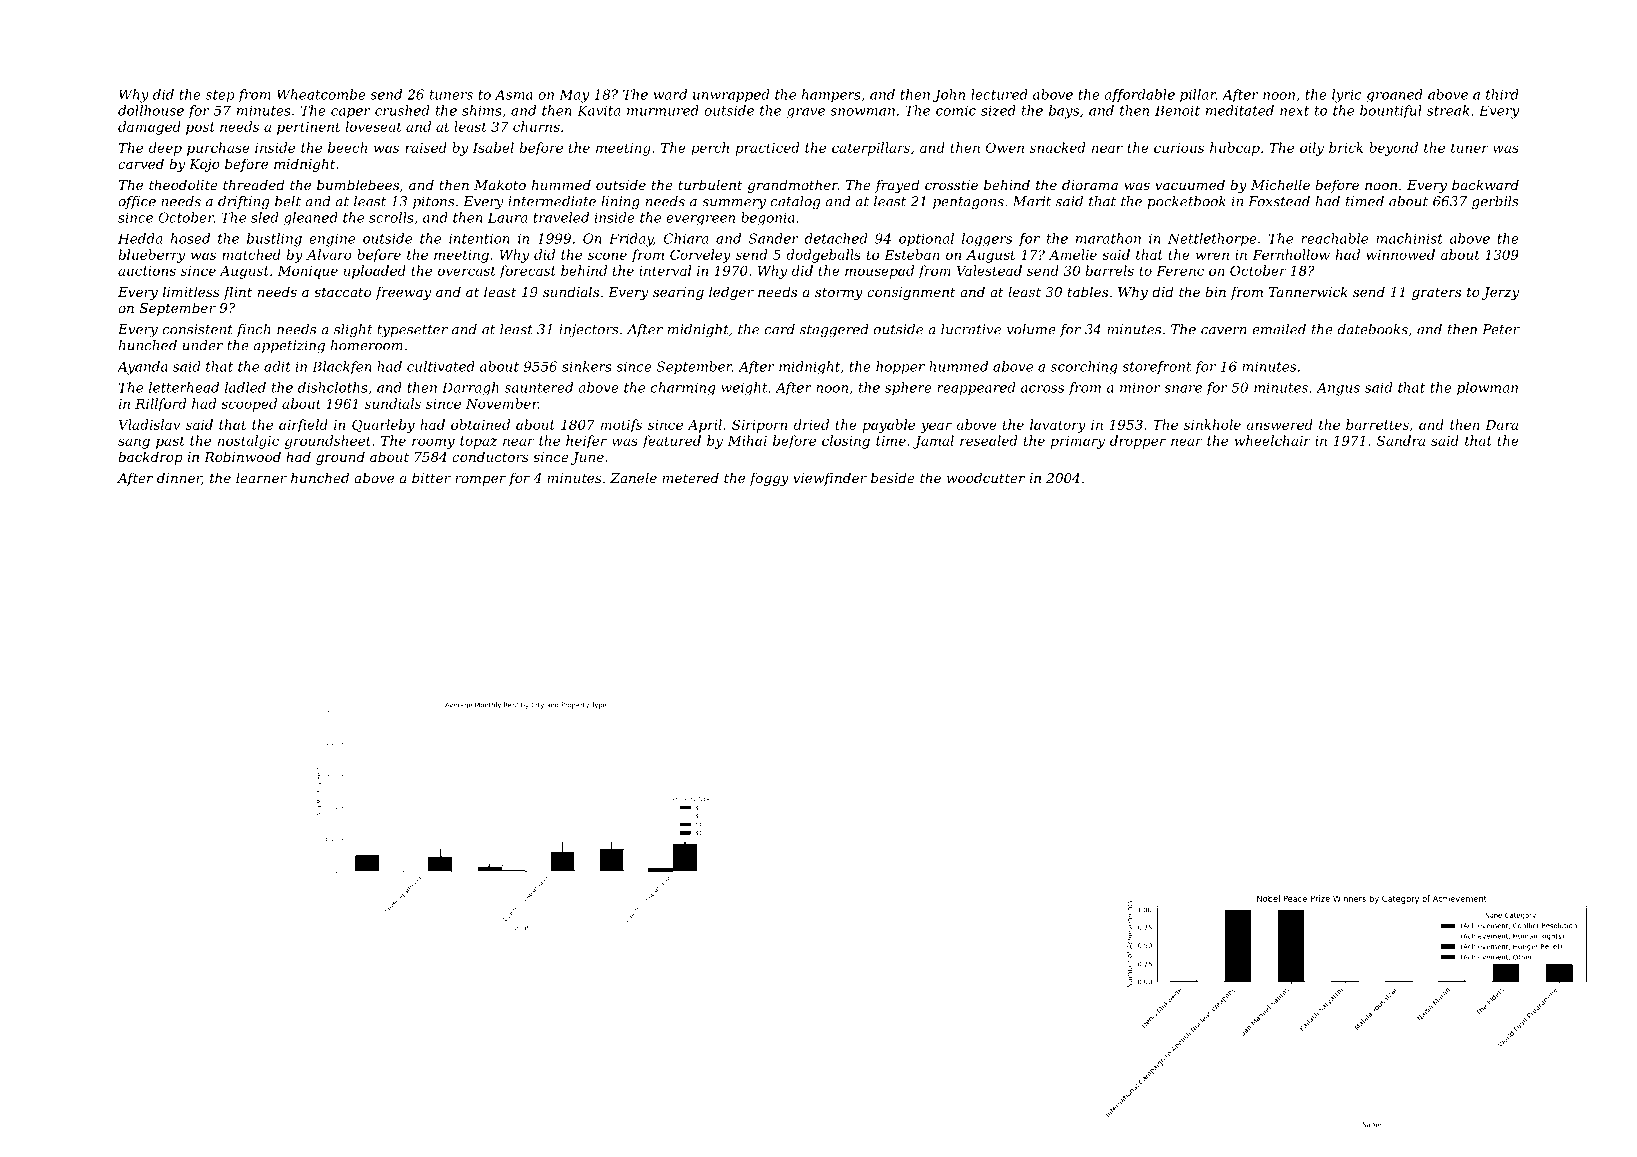 Image resolution: width=1637 pixels, height=1157 pixels. I want to click on hopper, so click(900, 368).
